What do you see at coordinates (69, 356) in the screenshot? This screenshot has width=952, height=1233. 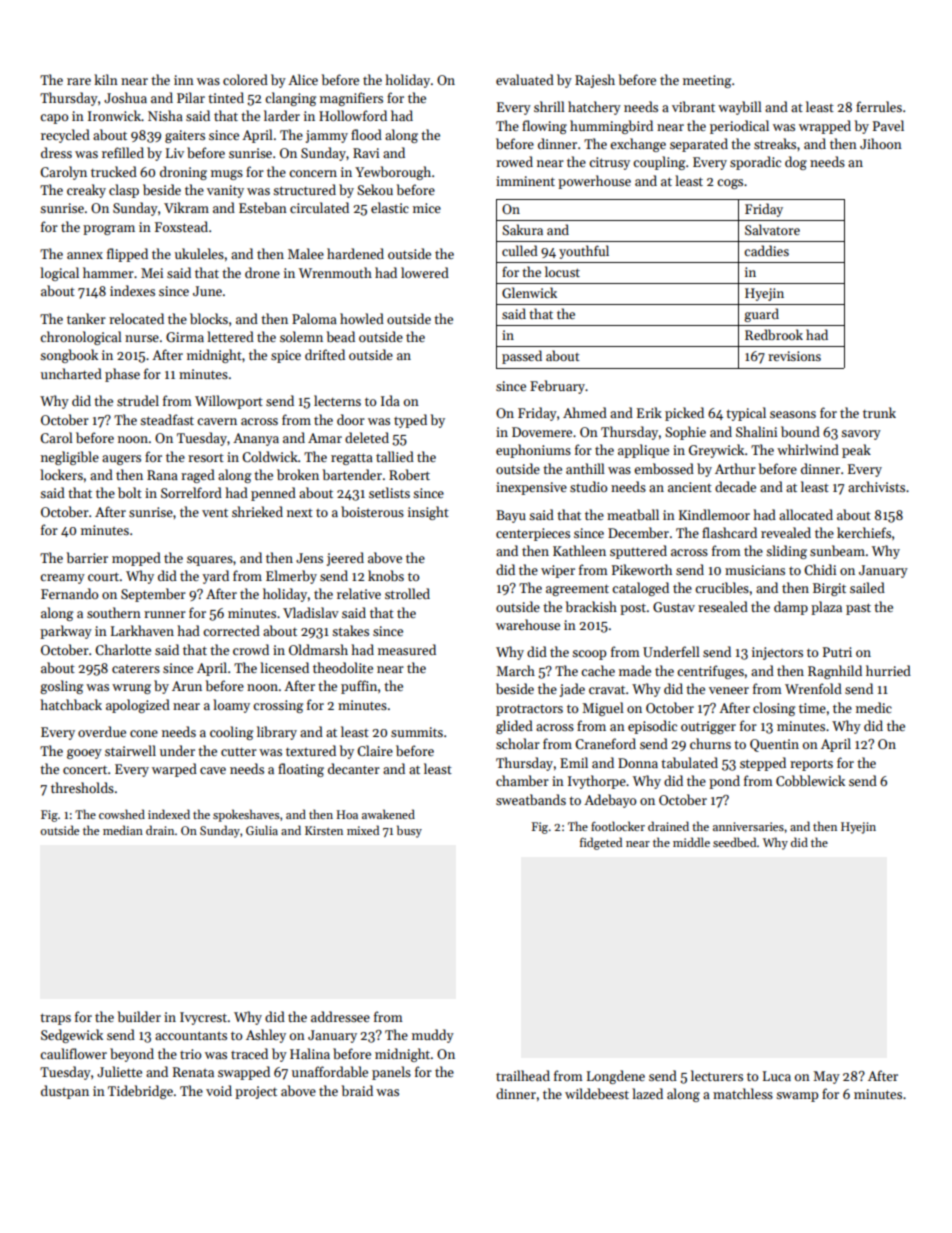 I see `songbook` at bounding box center [69, 356].
